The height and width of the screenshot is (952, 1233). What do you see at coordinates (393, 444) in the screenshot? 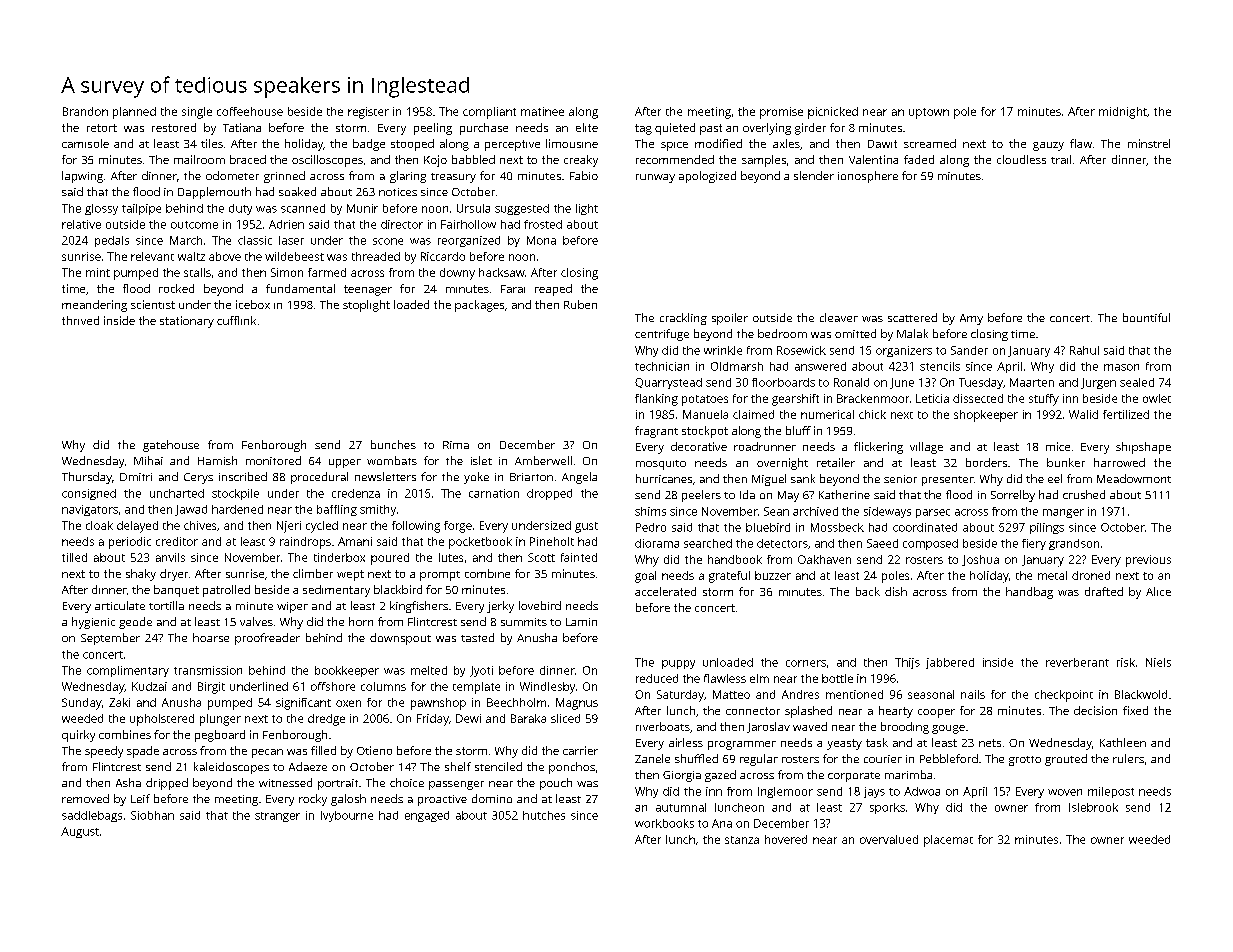
I see `bunches` at bounding box center [393, 444].
